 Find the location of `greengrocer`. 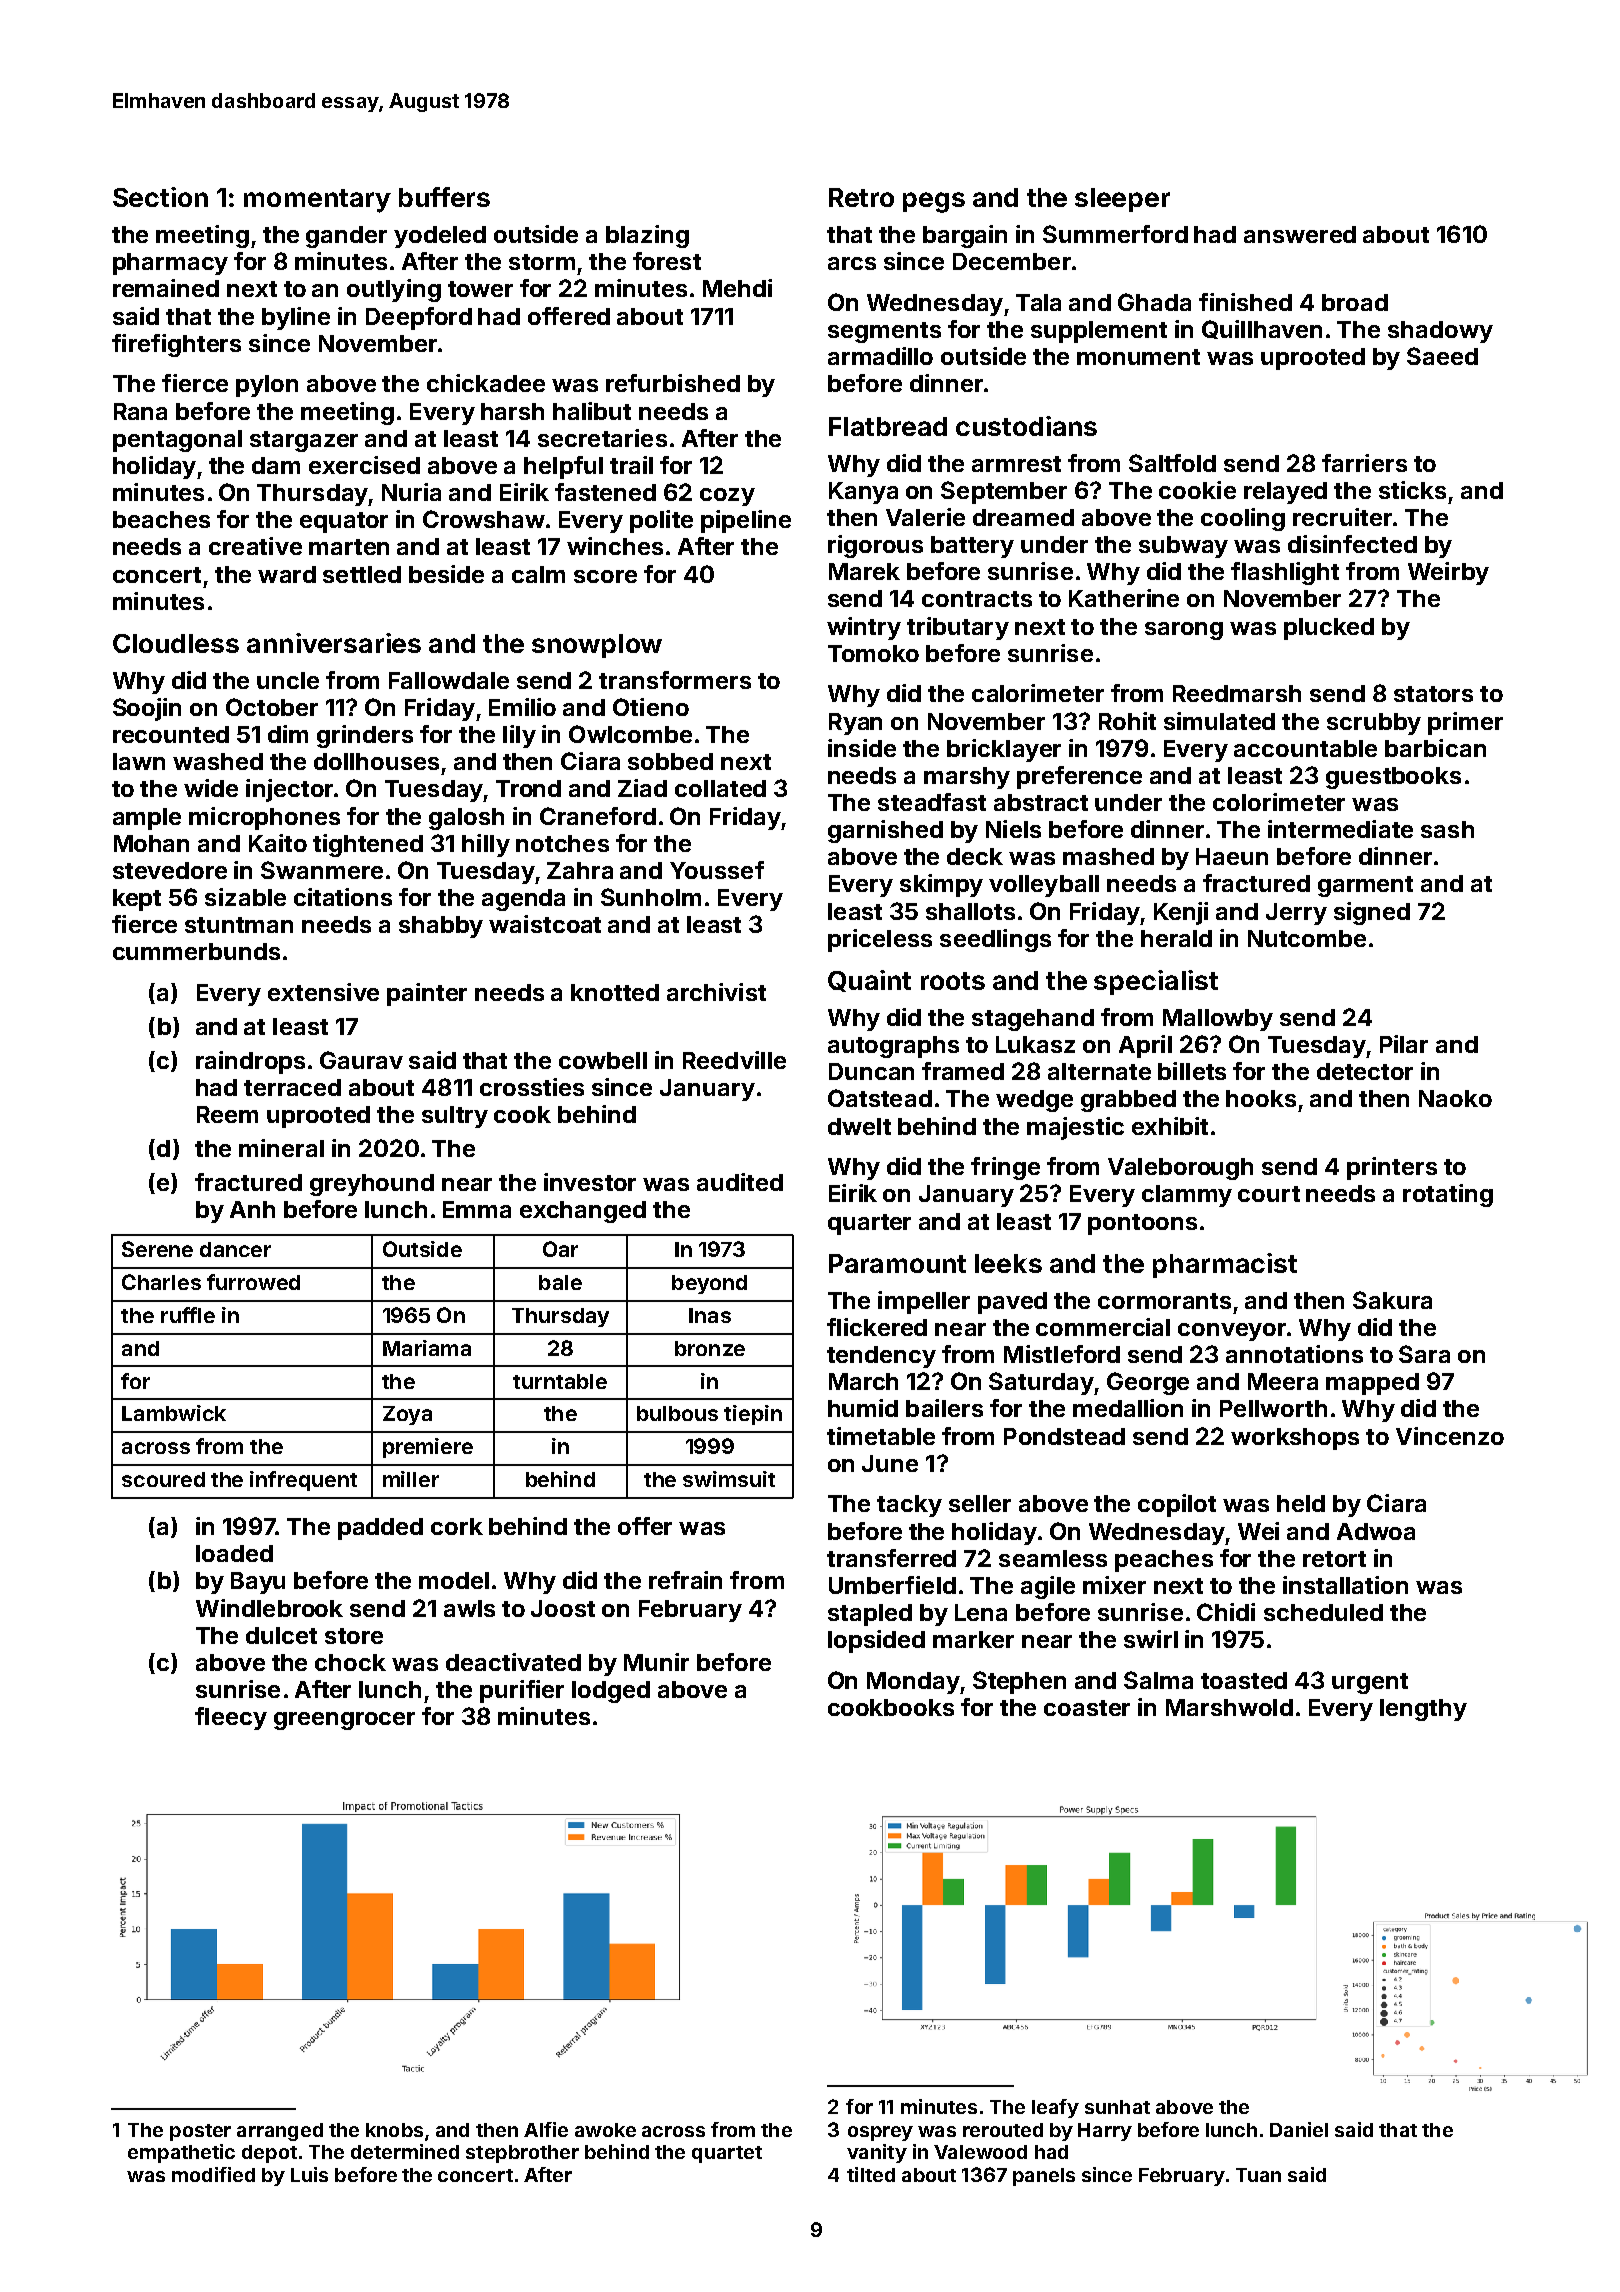

greengrocer is located at coordinates (344, 1721).
